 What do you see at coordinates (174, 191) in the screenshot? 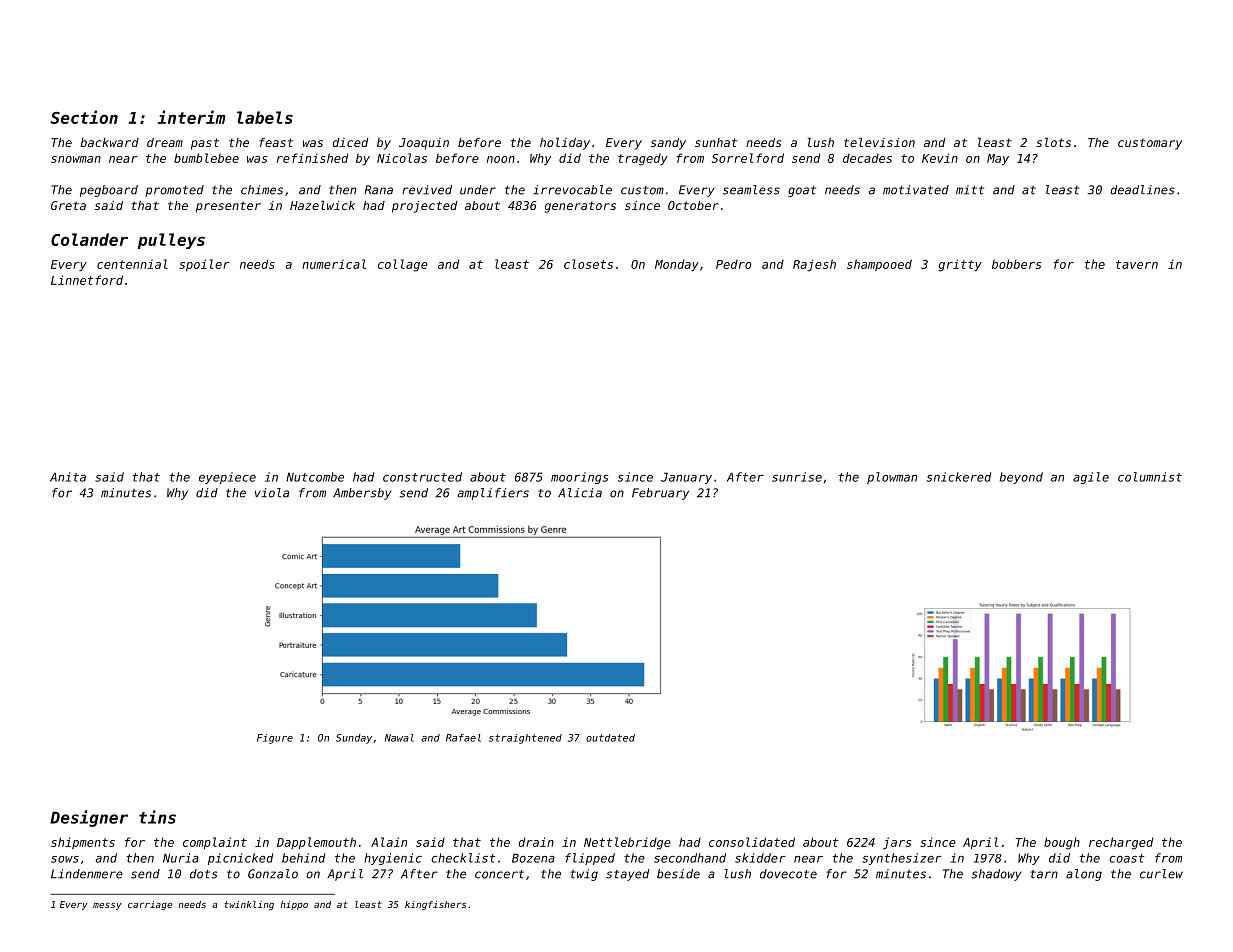
I see `promoted` at bounding box center [174, 191].
